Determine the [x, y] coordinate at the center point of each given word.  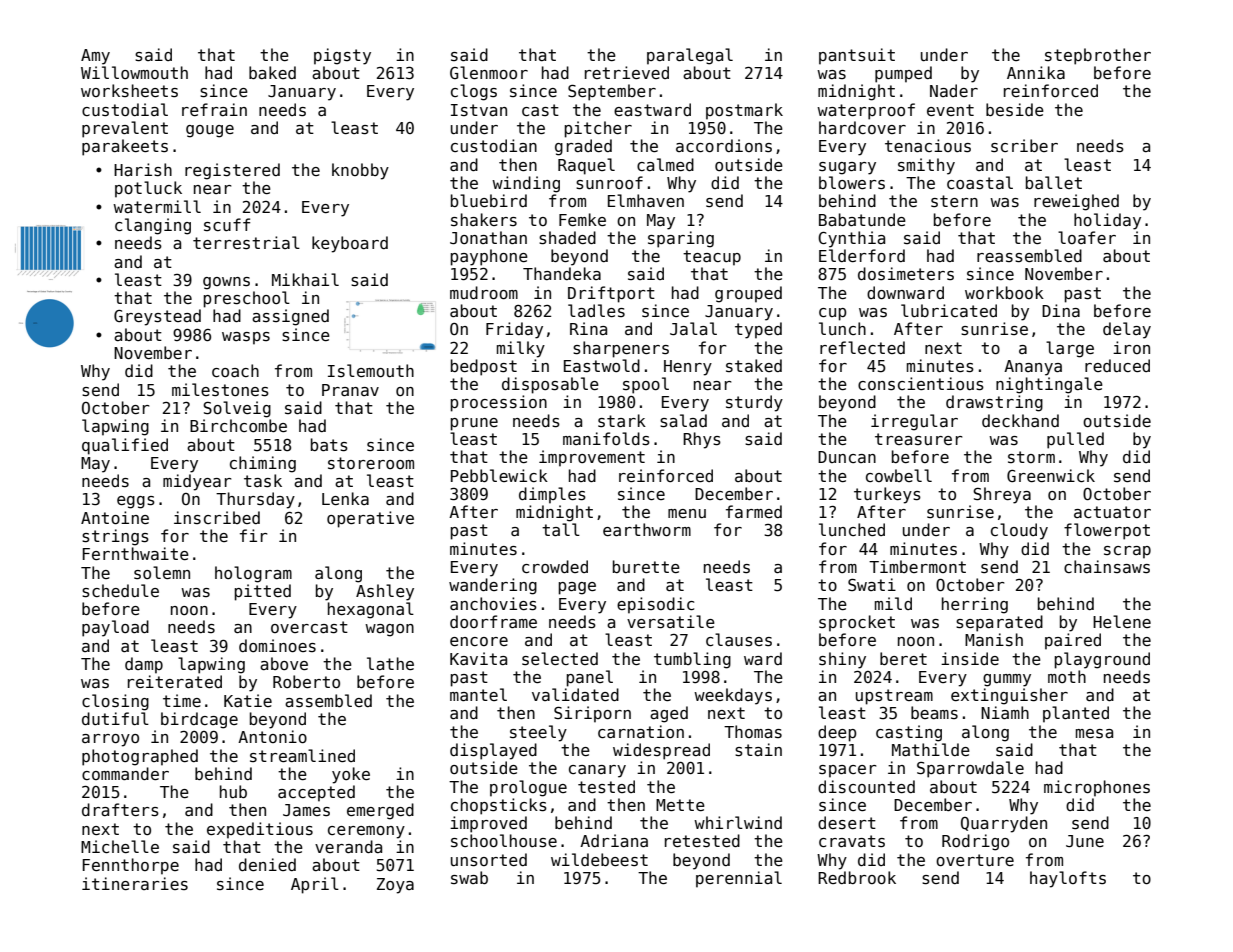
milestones [220, 390]
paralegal [690, 56]
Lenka [345, 498]
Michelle [120, 846]
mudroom [484, 292]
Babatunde [862, 219]
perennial [739, 879]
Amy [95, 57]
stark [622, 421]
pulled [1075, 440]
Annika [1036, 72]
